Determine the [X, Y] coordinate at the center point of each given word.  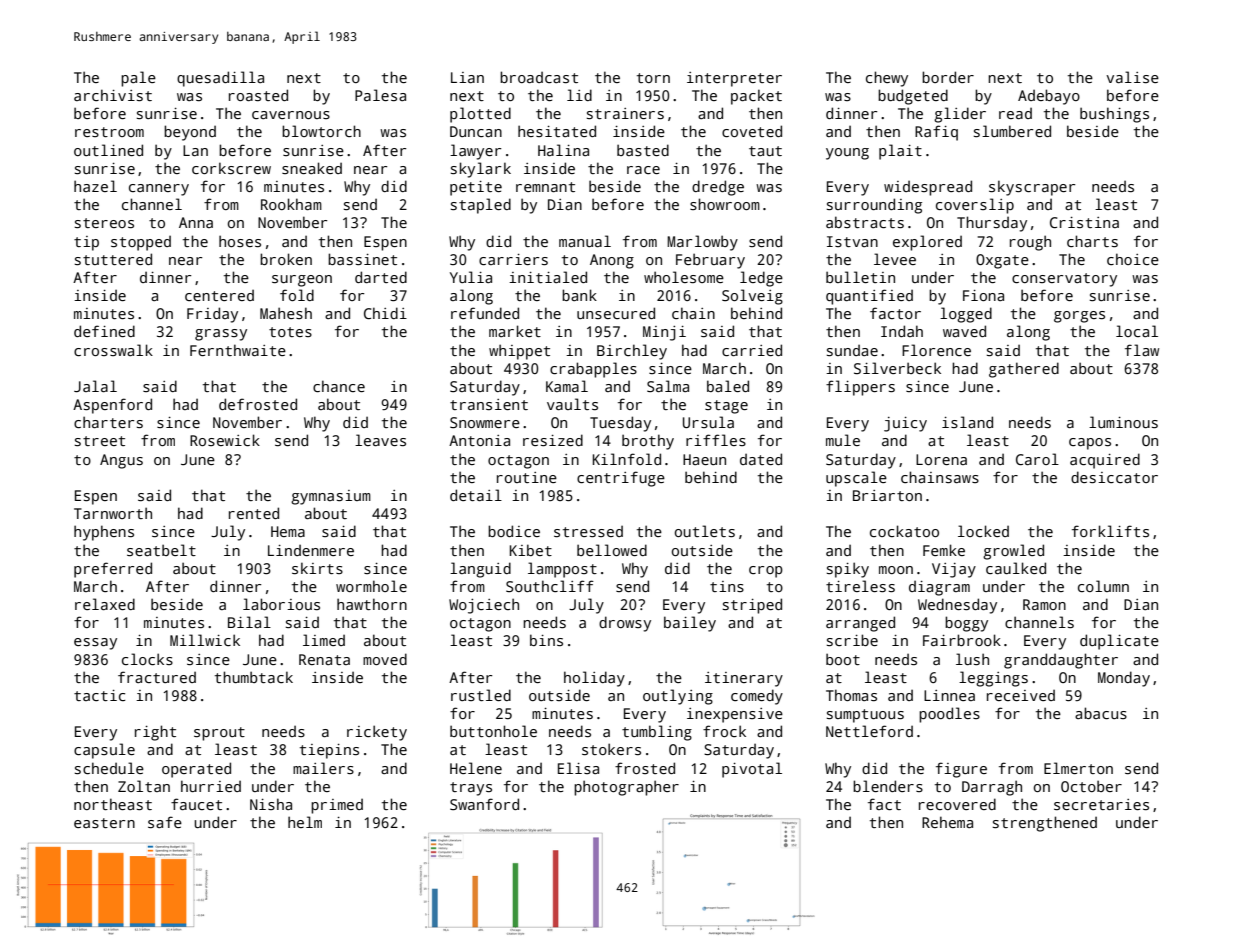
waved [964, 331]
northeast [113, 804]
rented [254, 513]
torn [653, 78]
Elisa [578, 768]
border [948, 77]
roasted [258, 95]
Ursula [708, 422]
